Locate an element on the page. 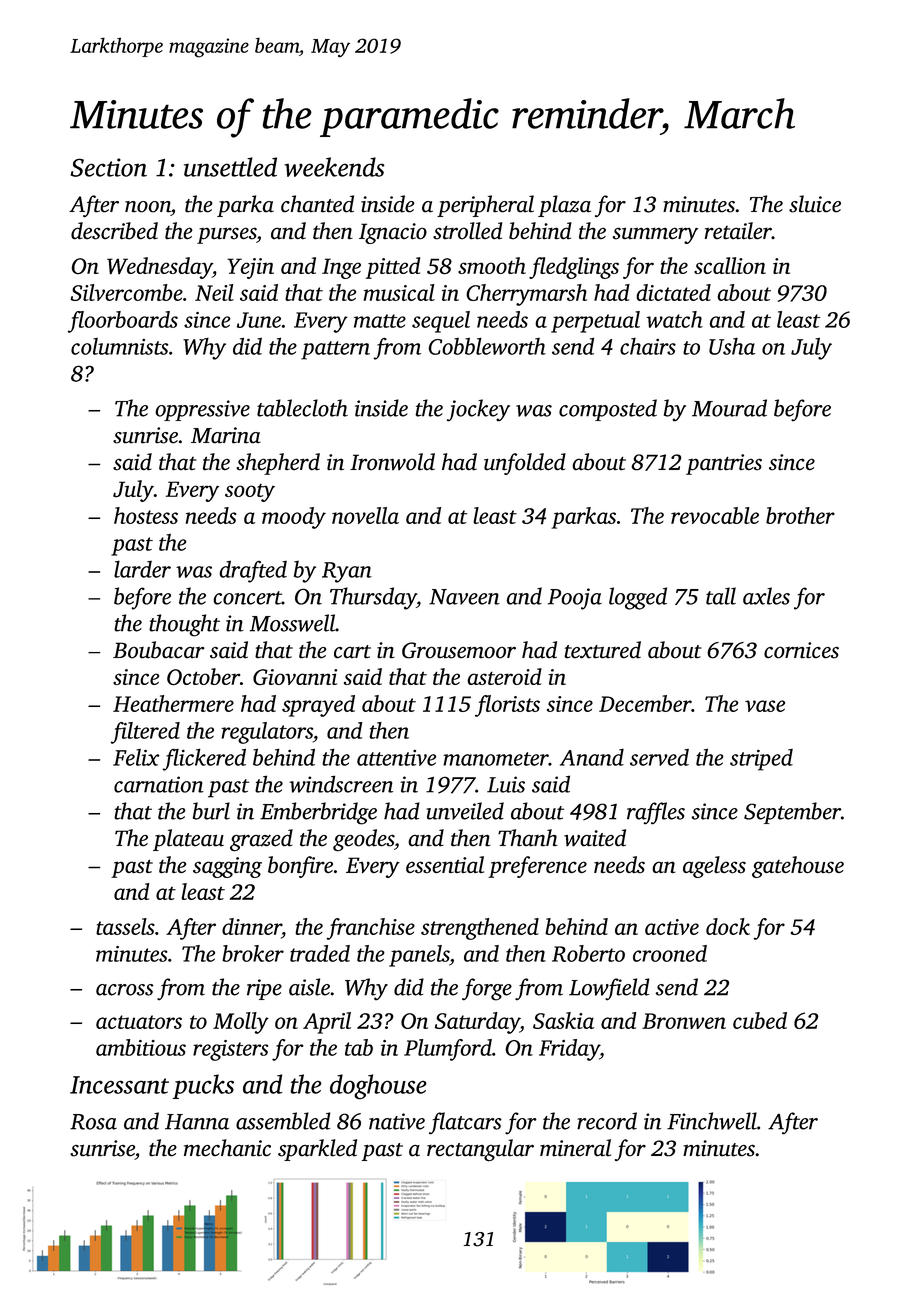 Image resolution: width=924 pixels, height=1311 pixels. Ironwold is located at coordinates (392, 462).
